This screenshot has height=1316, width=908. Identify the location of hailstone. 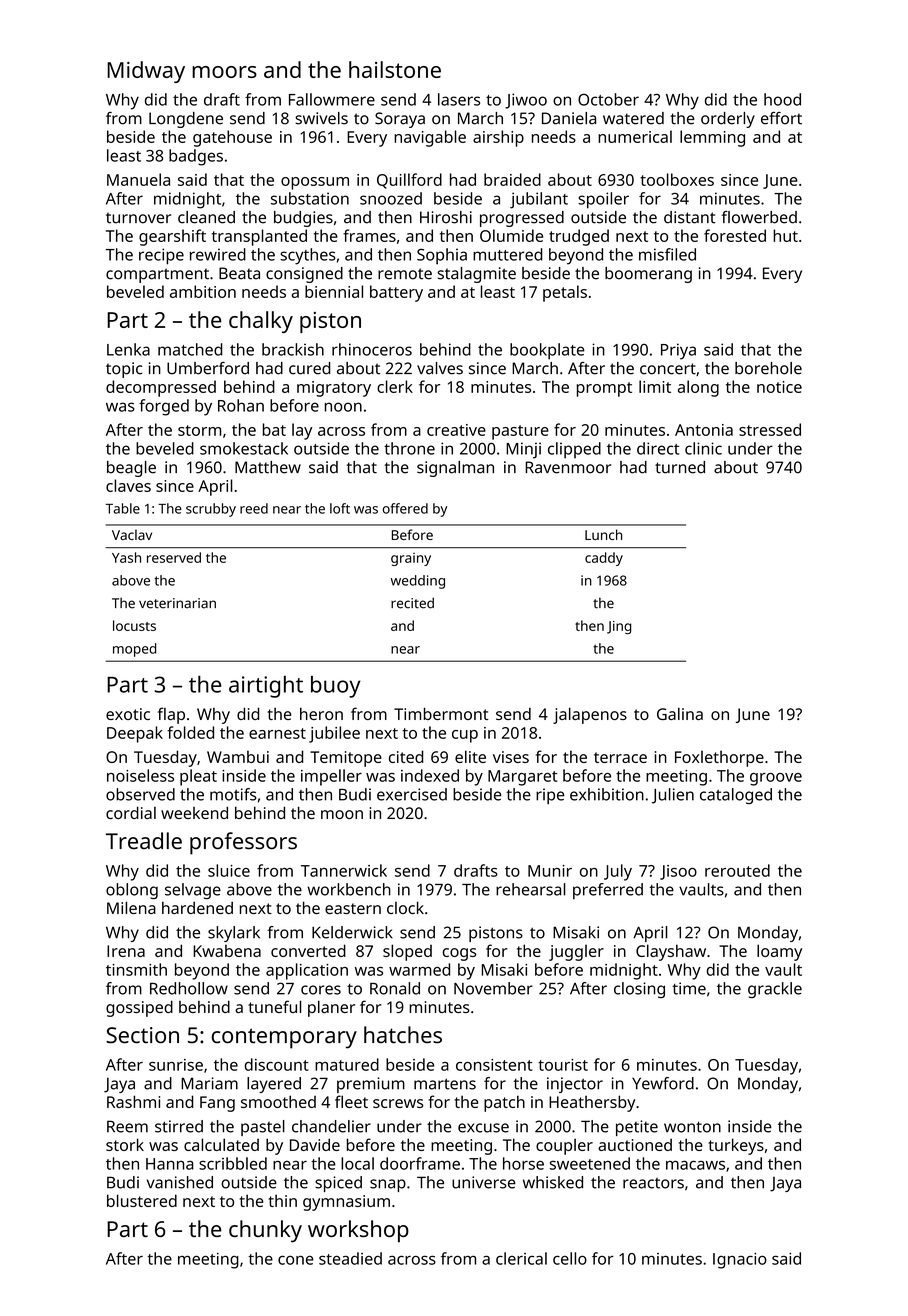
(395, 69).
